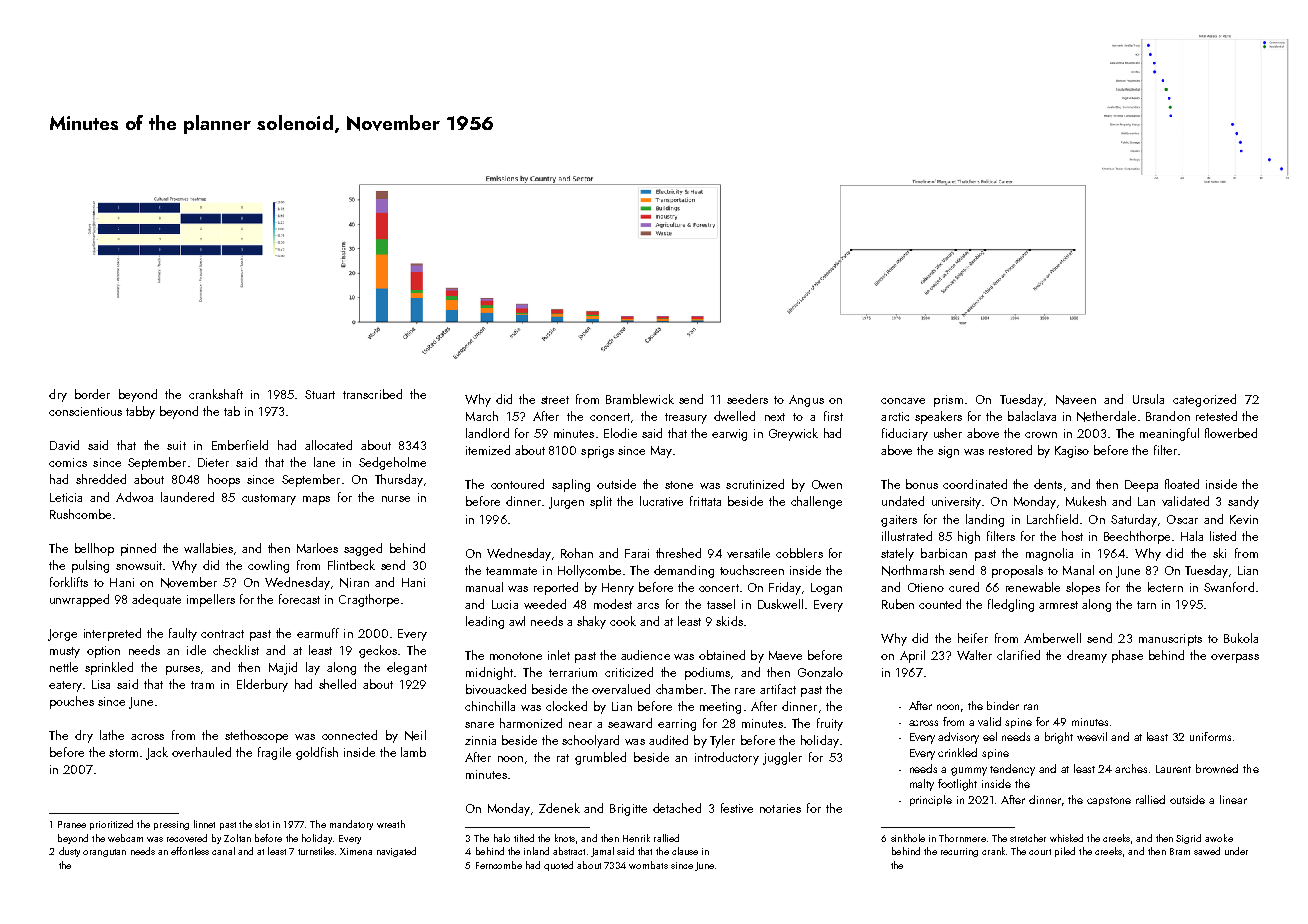  I want to click on stethoscope, so click(256, 736).
